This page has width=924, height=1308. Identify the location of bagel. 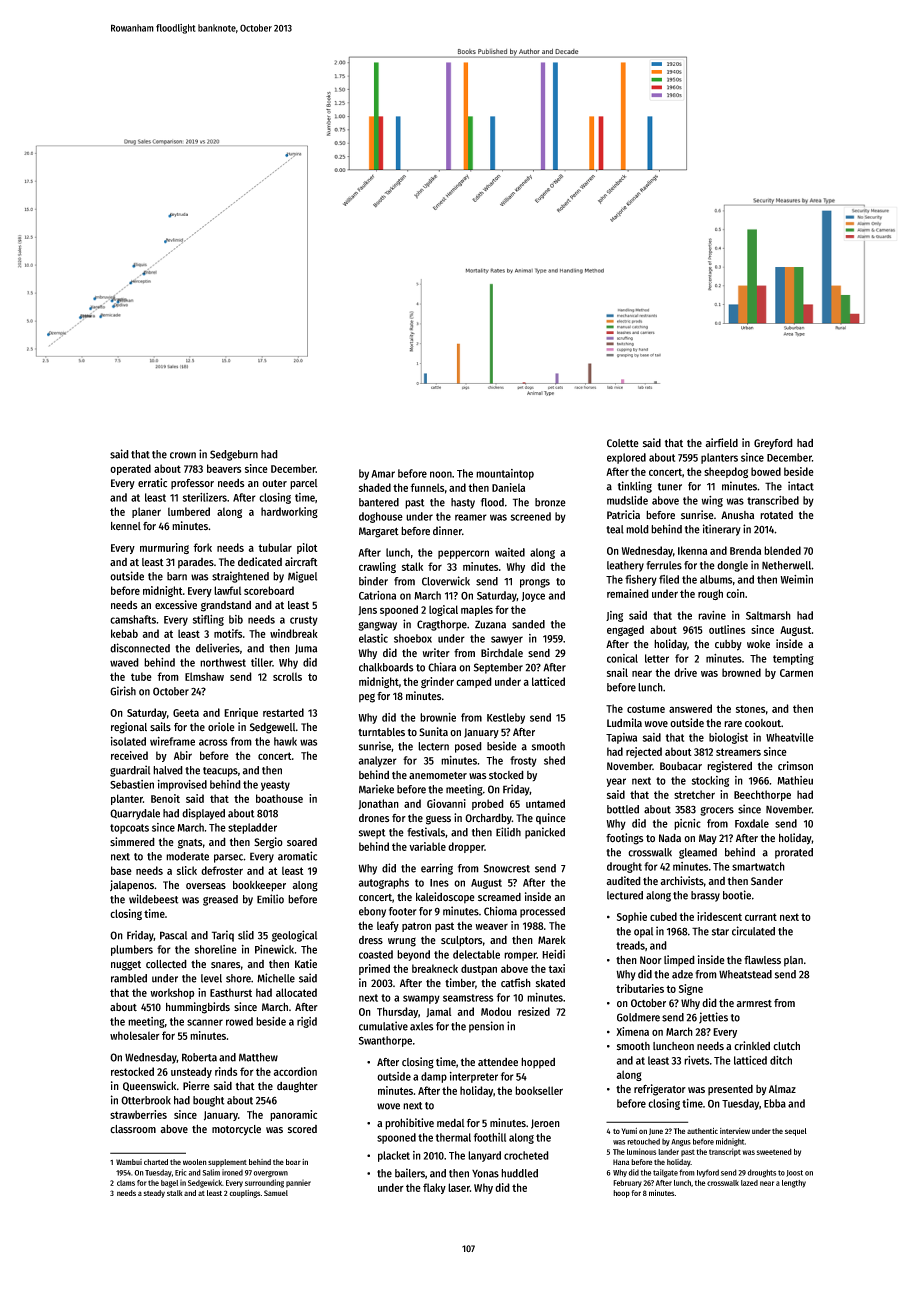
(169, 1184).
